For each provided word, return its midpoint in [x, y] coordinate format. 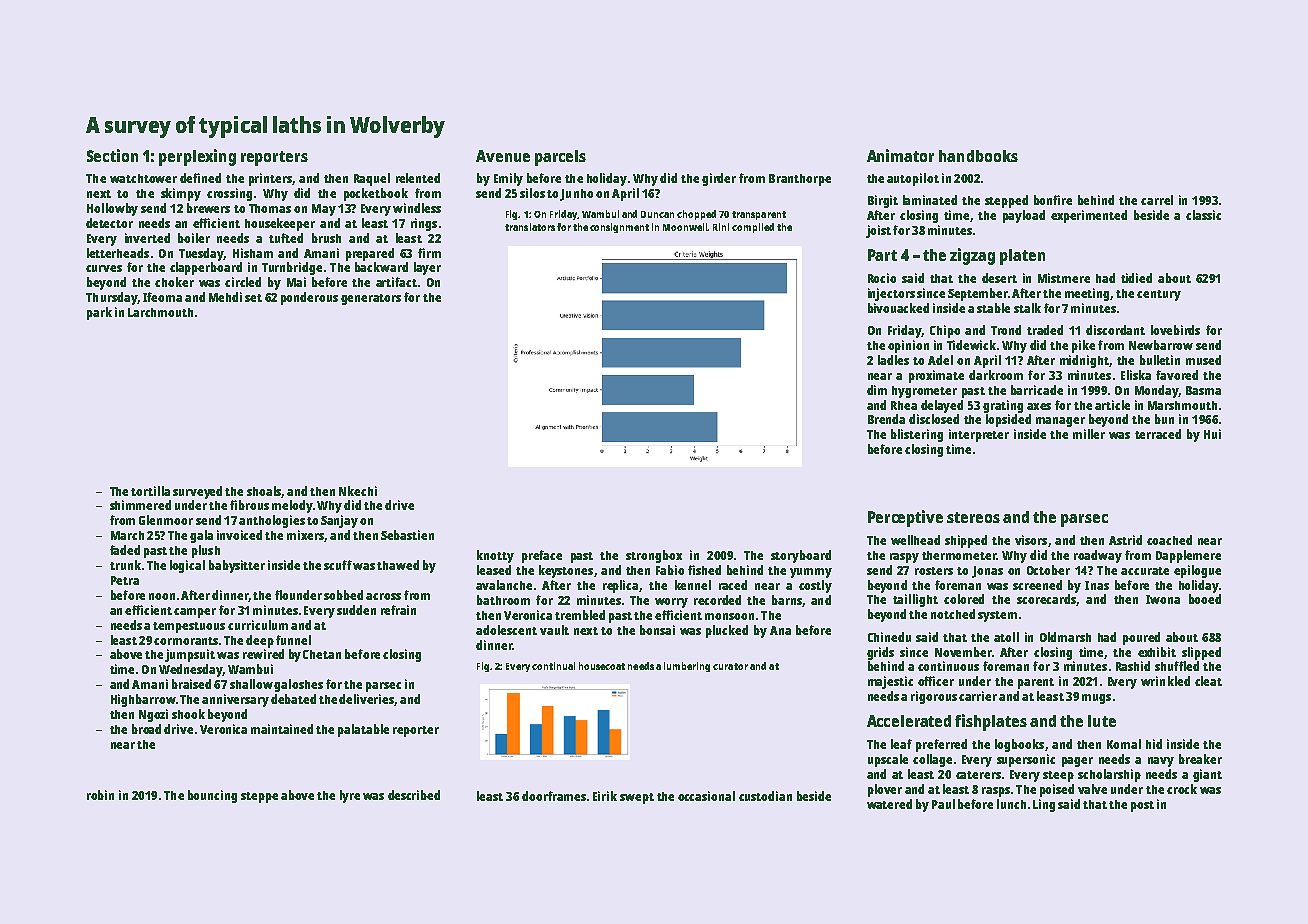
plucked [727, 631]
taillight [915, 600]
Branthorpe [800, 180]
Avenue [503, 156]
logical [187, 566]
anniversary [235, 700]
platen [1022, 257]
